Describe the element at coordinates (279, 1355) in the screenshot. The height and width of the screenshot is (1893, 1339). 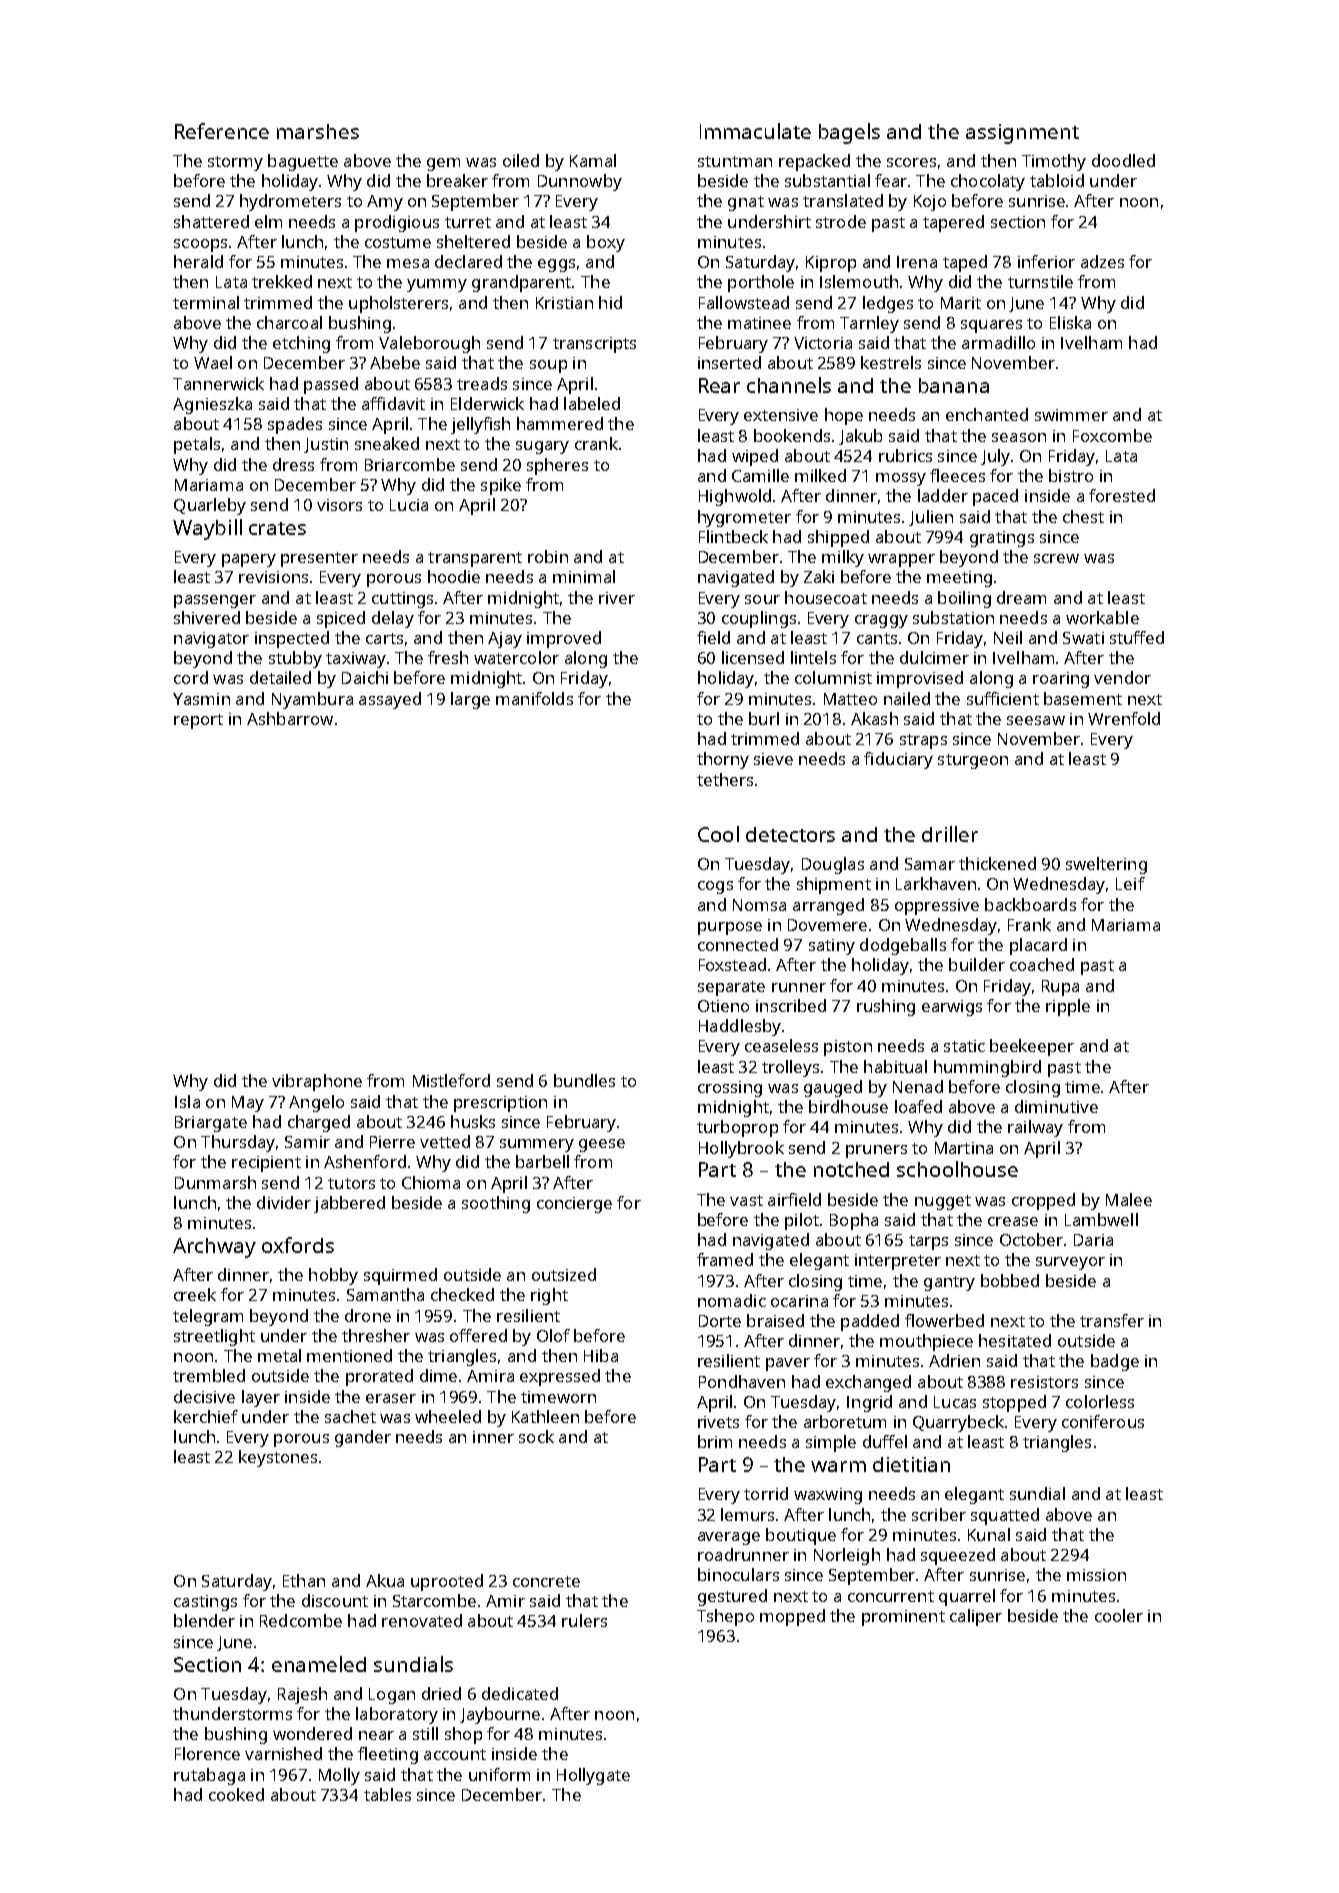
I see `metal` at that location.
